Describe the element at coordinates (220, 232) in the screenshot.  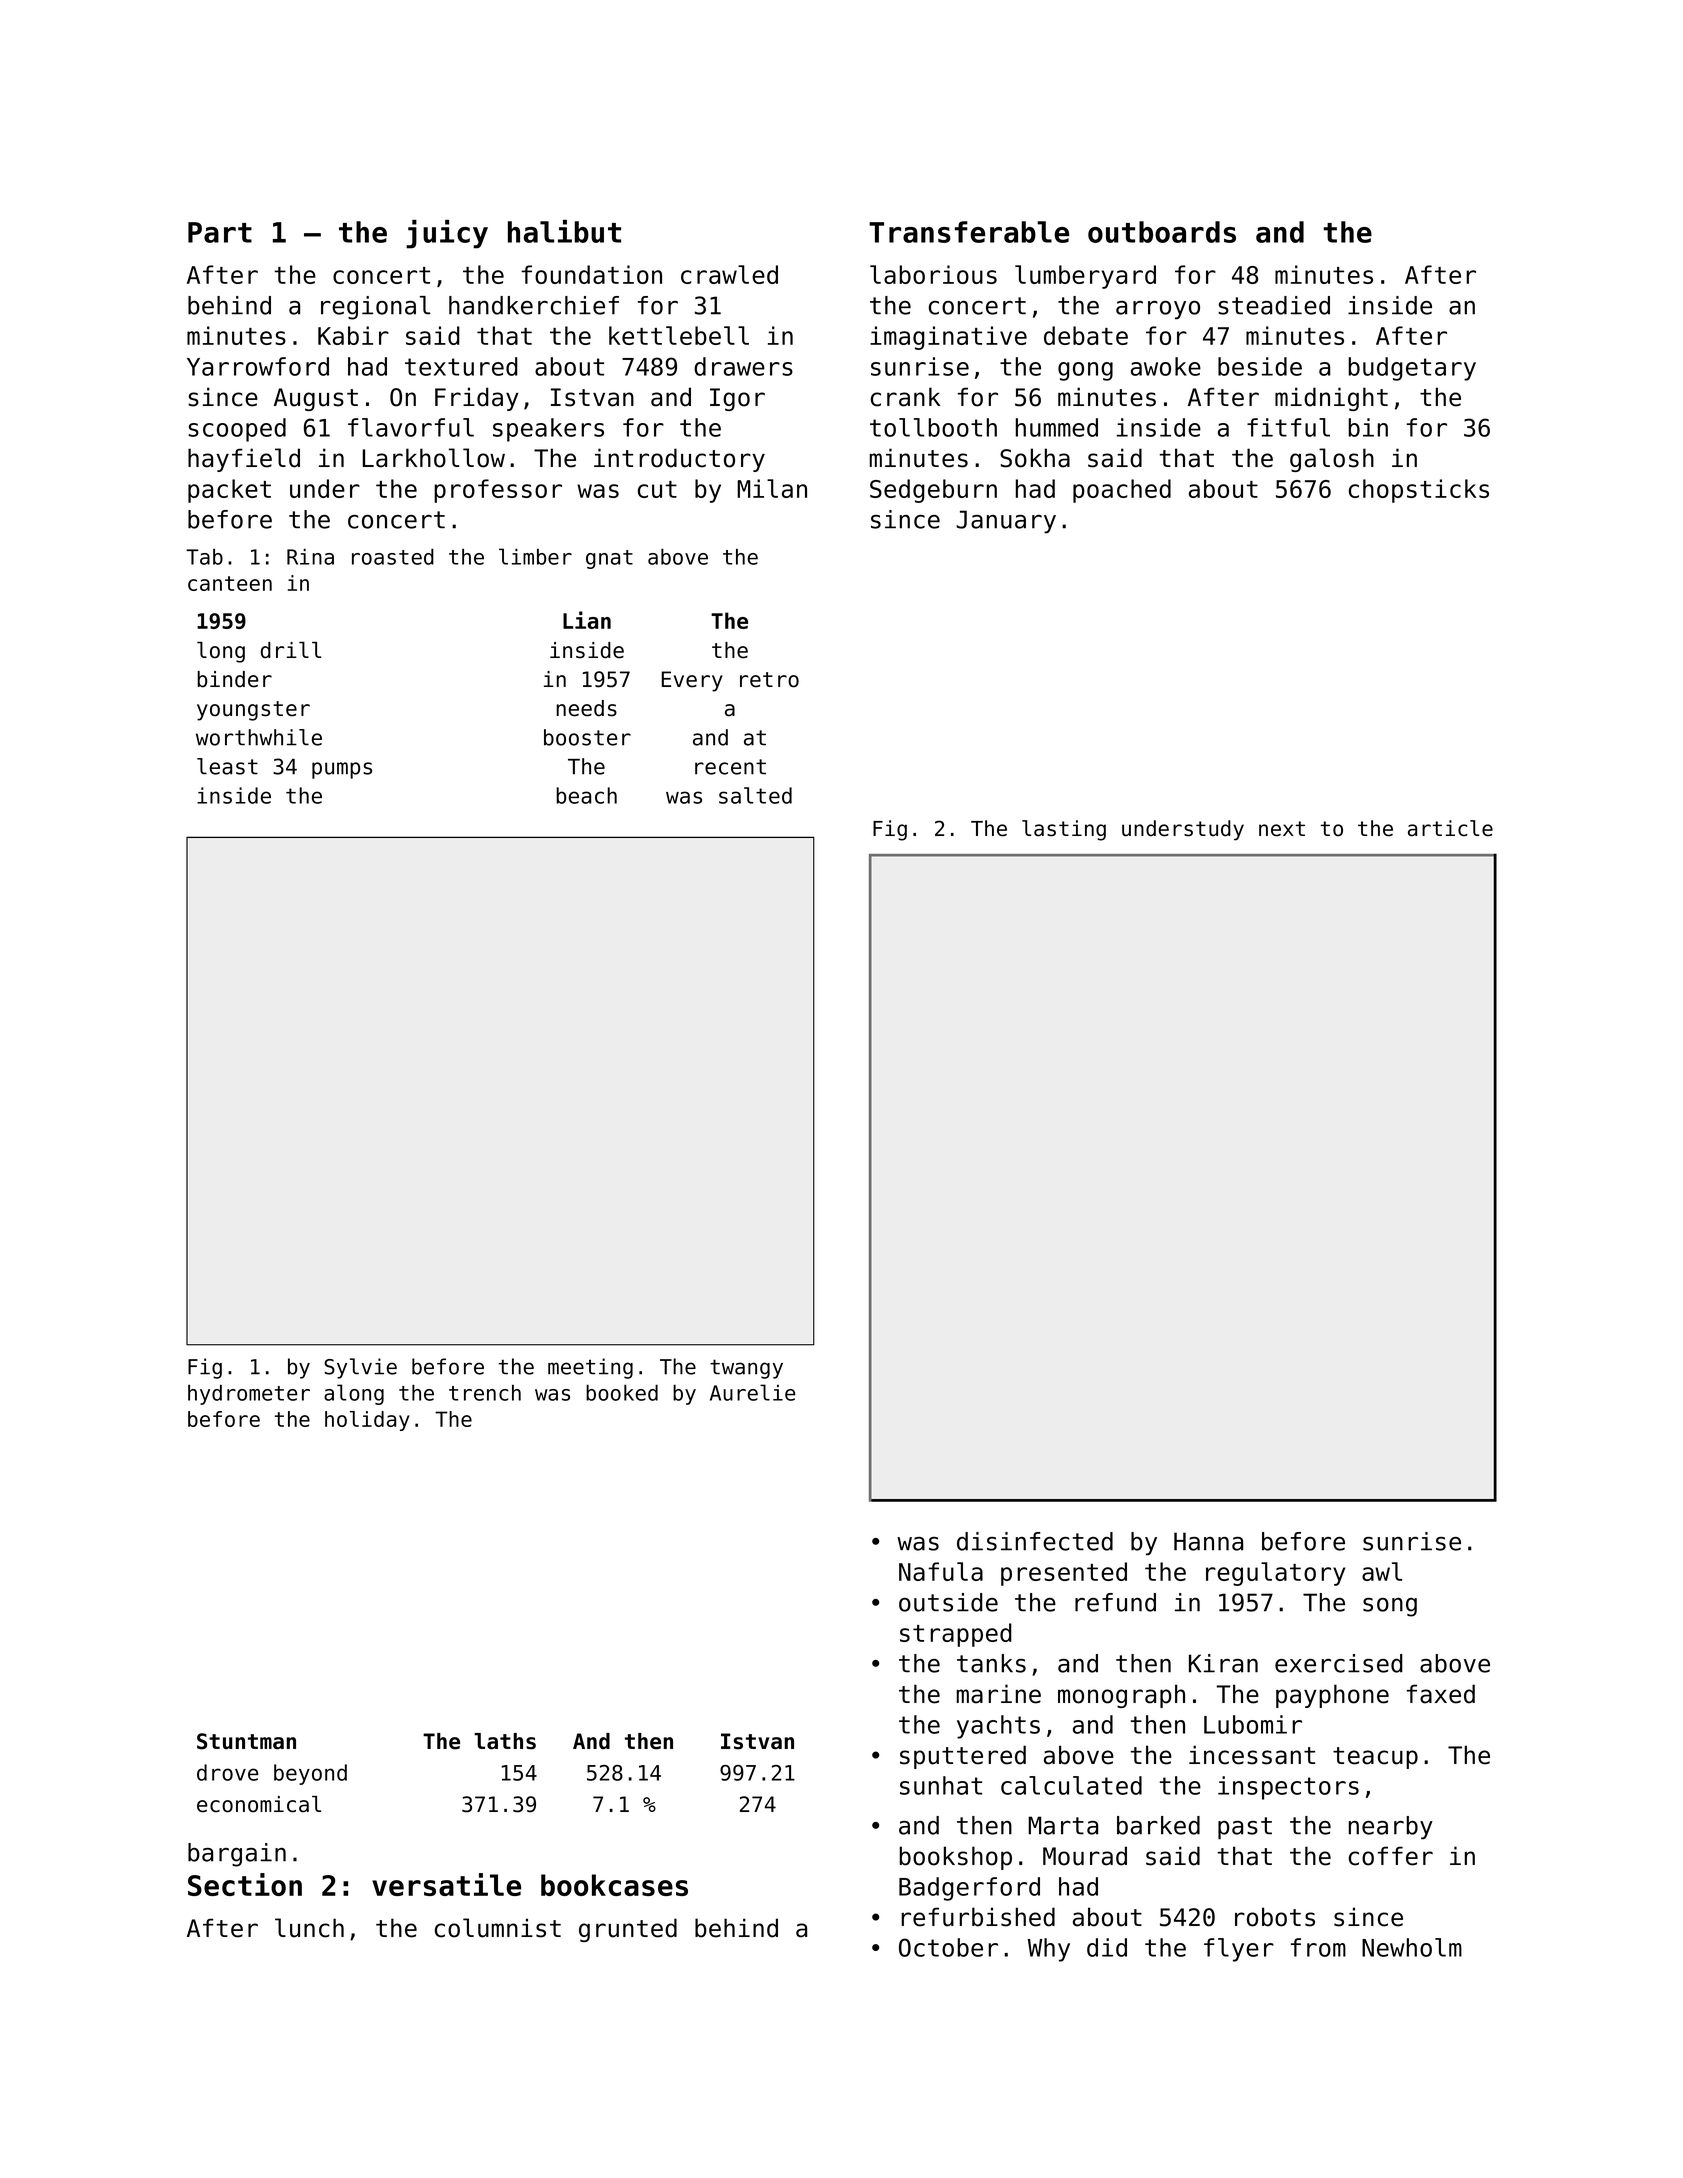
I see `Part` at that location.
